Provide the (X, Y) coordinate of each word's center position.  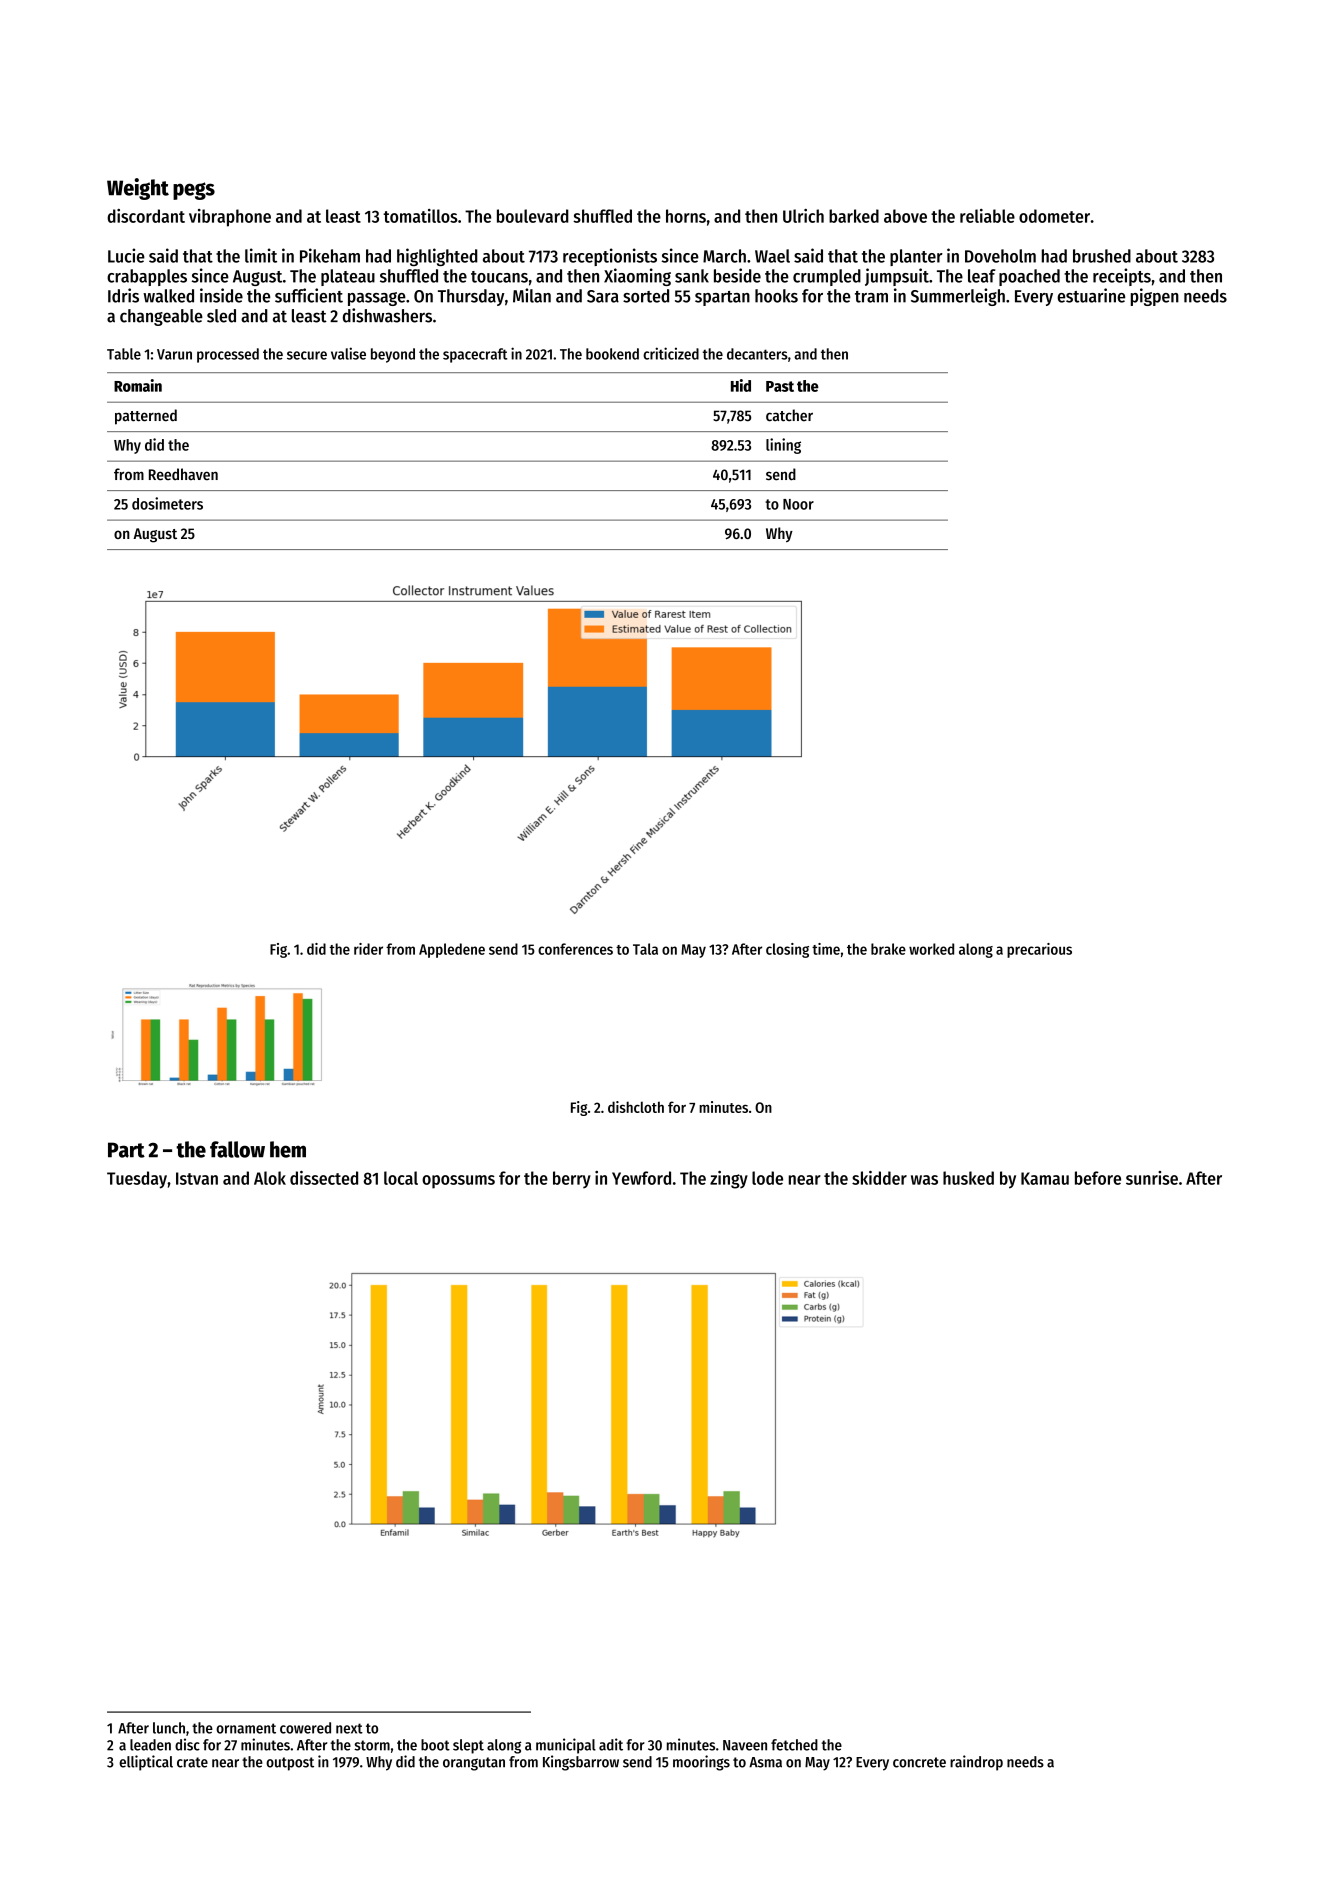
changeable (161, 317)
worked (931, 949)
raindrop (976, 1763)
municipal (566, 1746)
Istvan (197, 1178)
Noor (798, 504)
